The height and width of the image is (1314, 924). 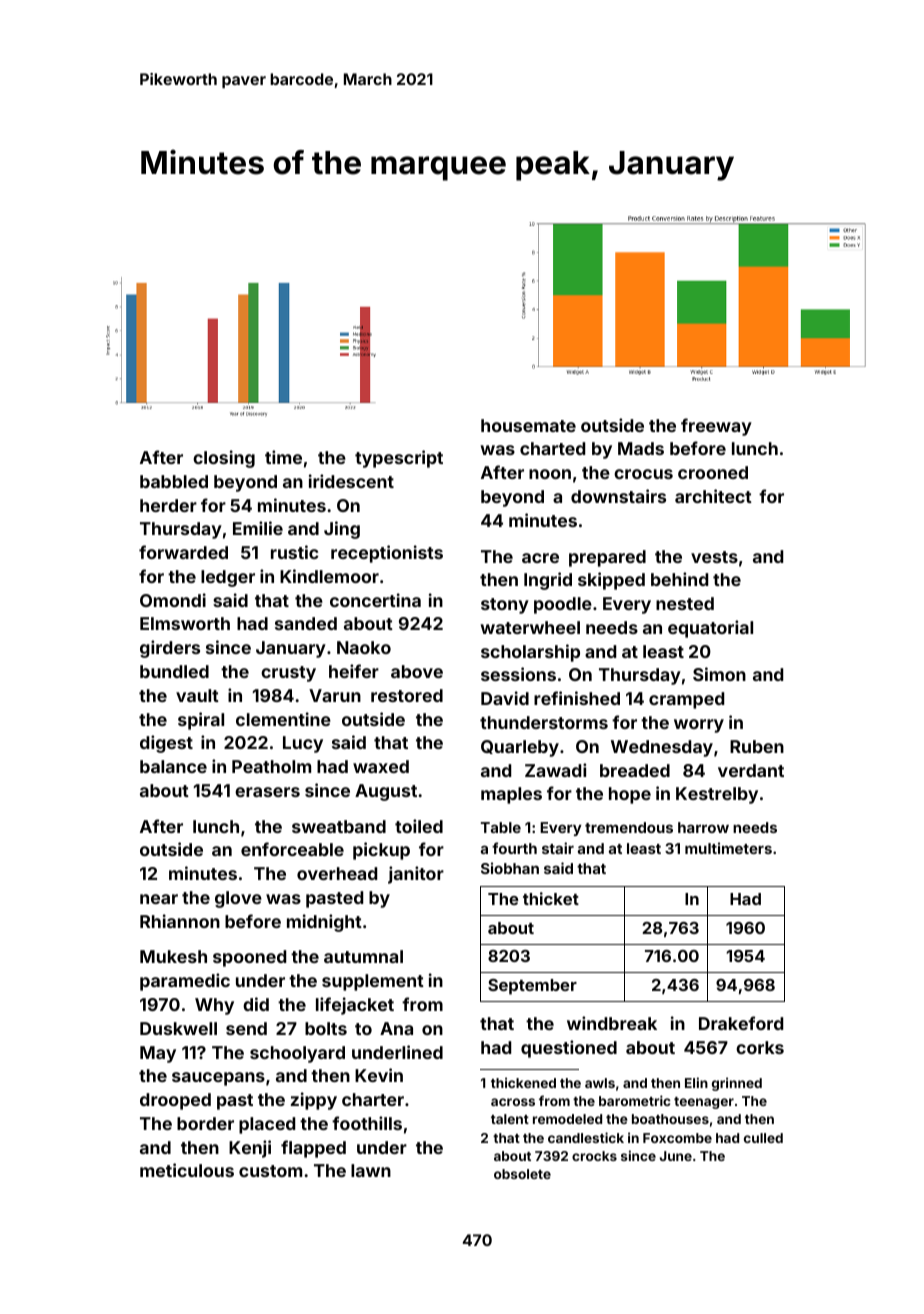 I want to click on questioned, so click(x=569, y=1049).
